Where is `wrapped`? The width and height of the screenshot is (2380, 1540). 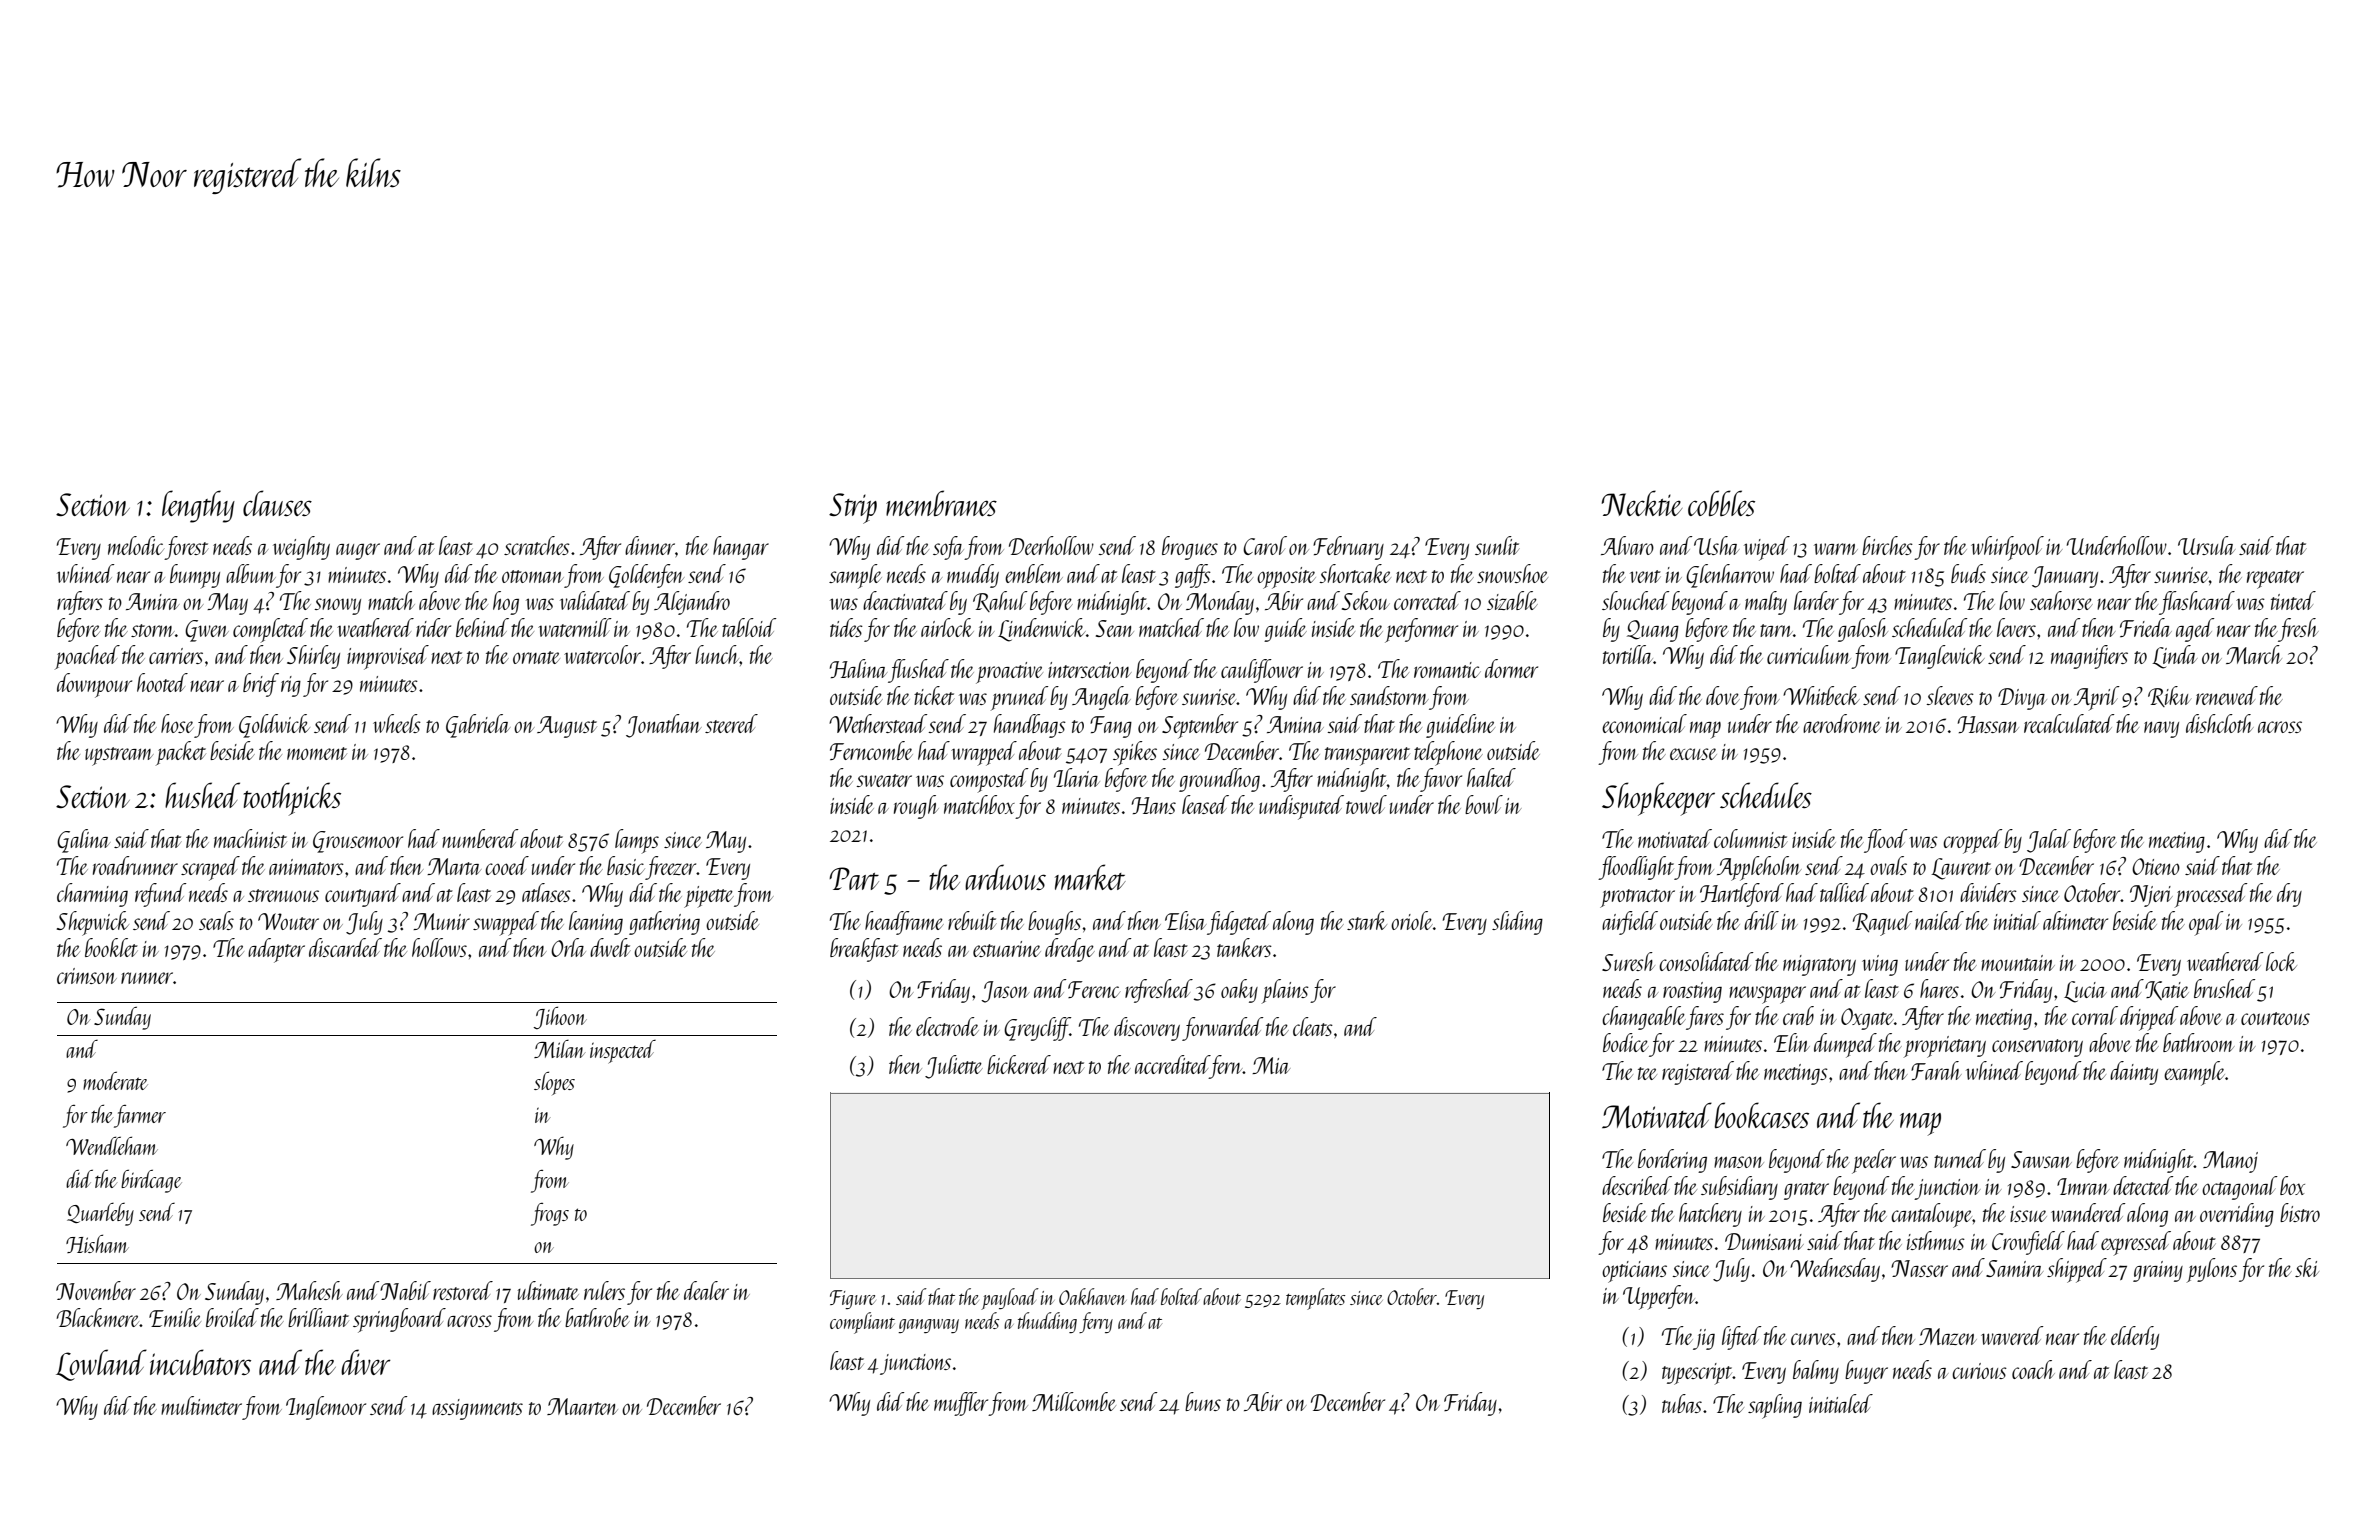 wrapped is located at coordinates (984, 753).
